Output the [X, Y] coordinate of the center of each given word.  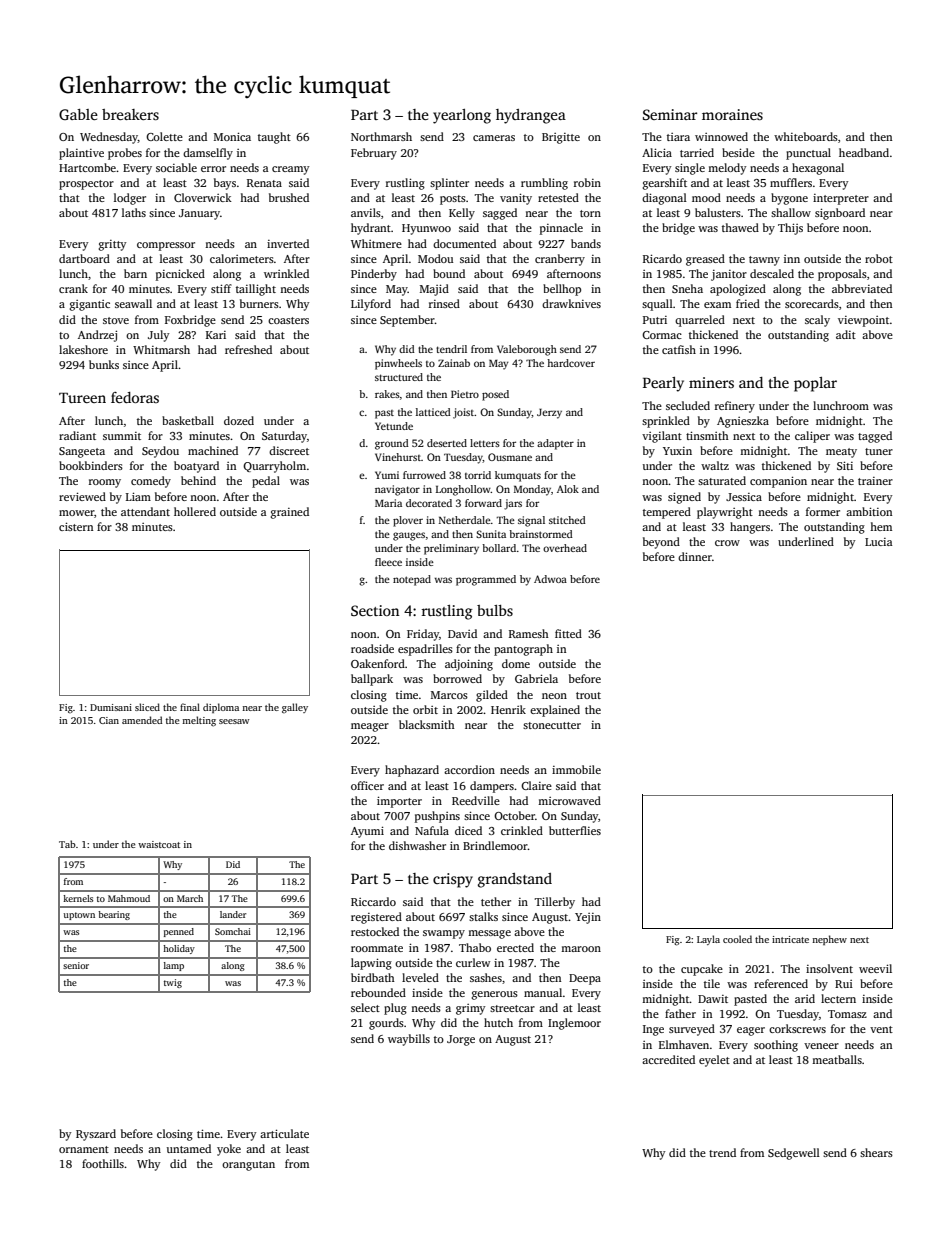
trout [588, 695]
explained [555, 711]
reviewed [82, 496]
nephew [829, 940]
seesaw [234, 721]
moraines [732, 114]
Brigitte [561, 138]
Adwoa [550, 579]
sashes [486, 977]
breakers [130, 114]
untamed [189, 1148]
